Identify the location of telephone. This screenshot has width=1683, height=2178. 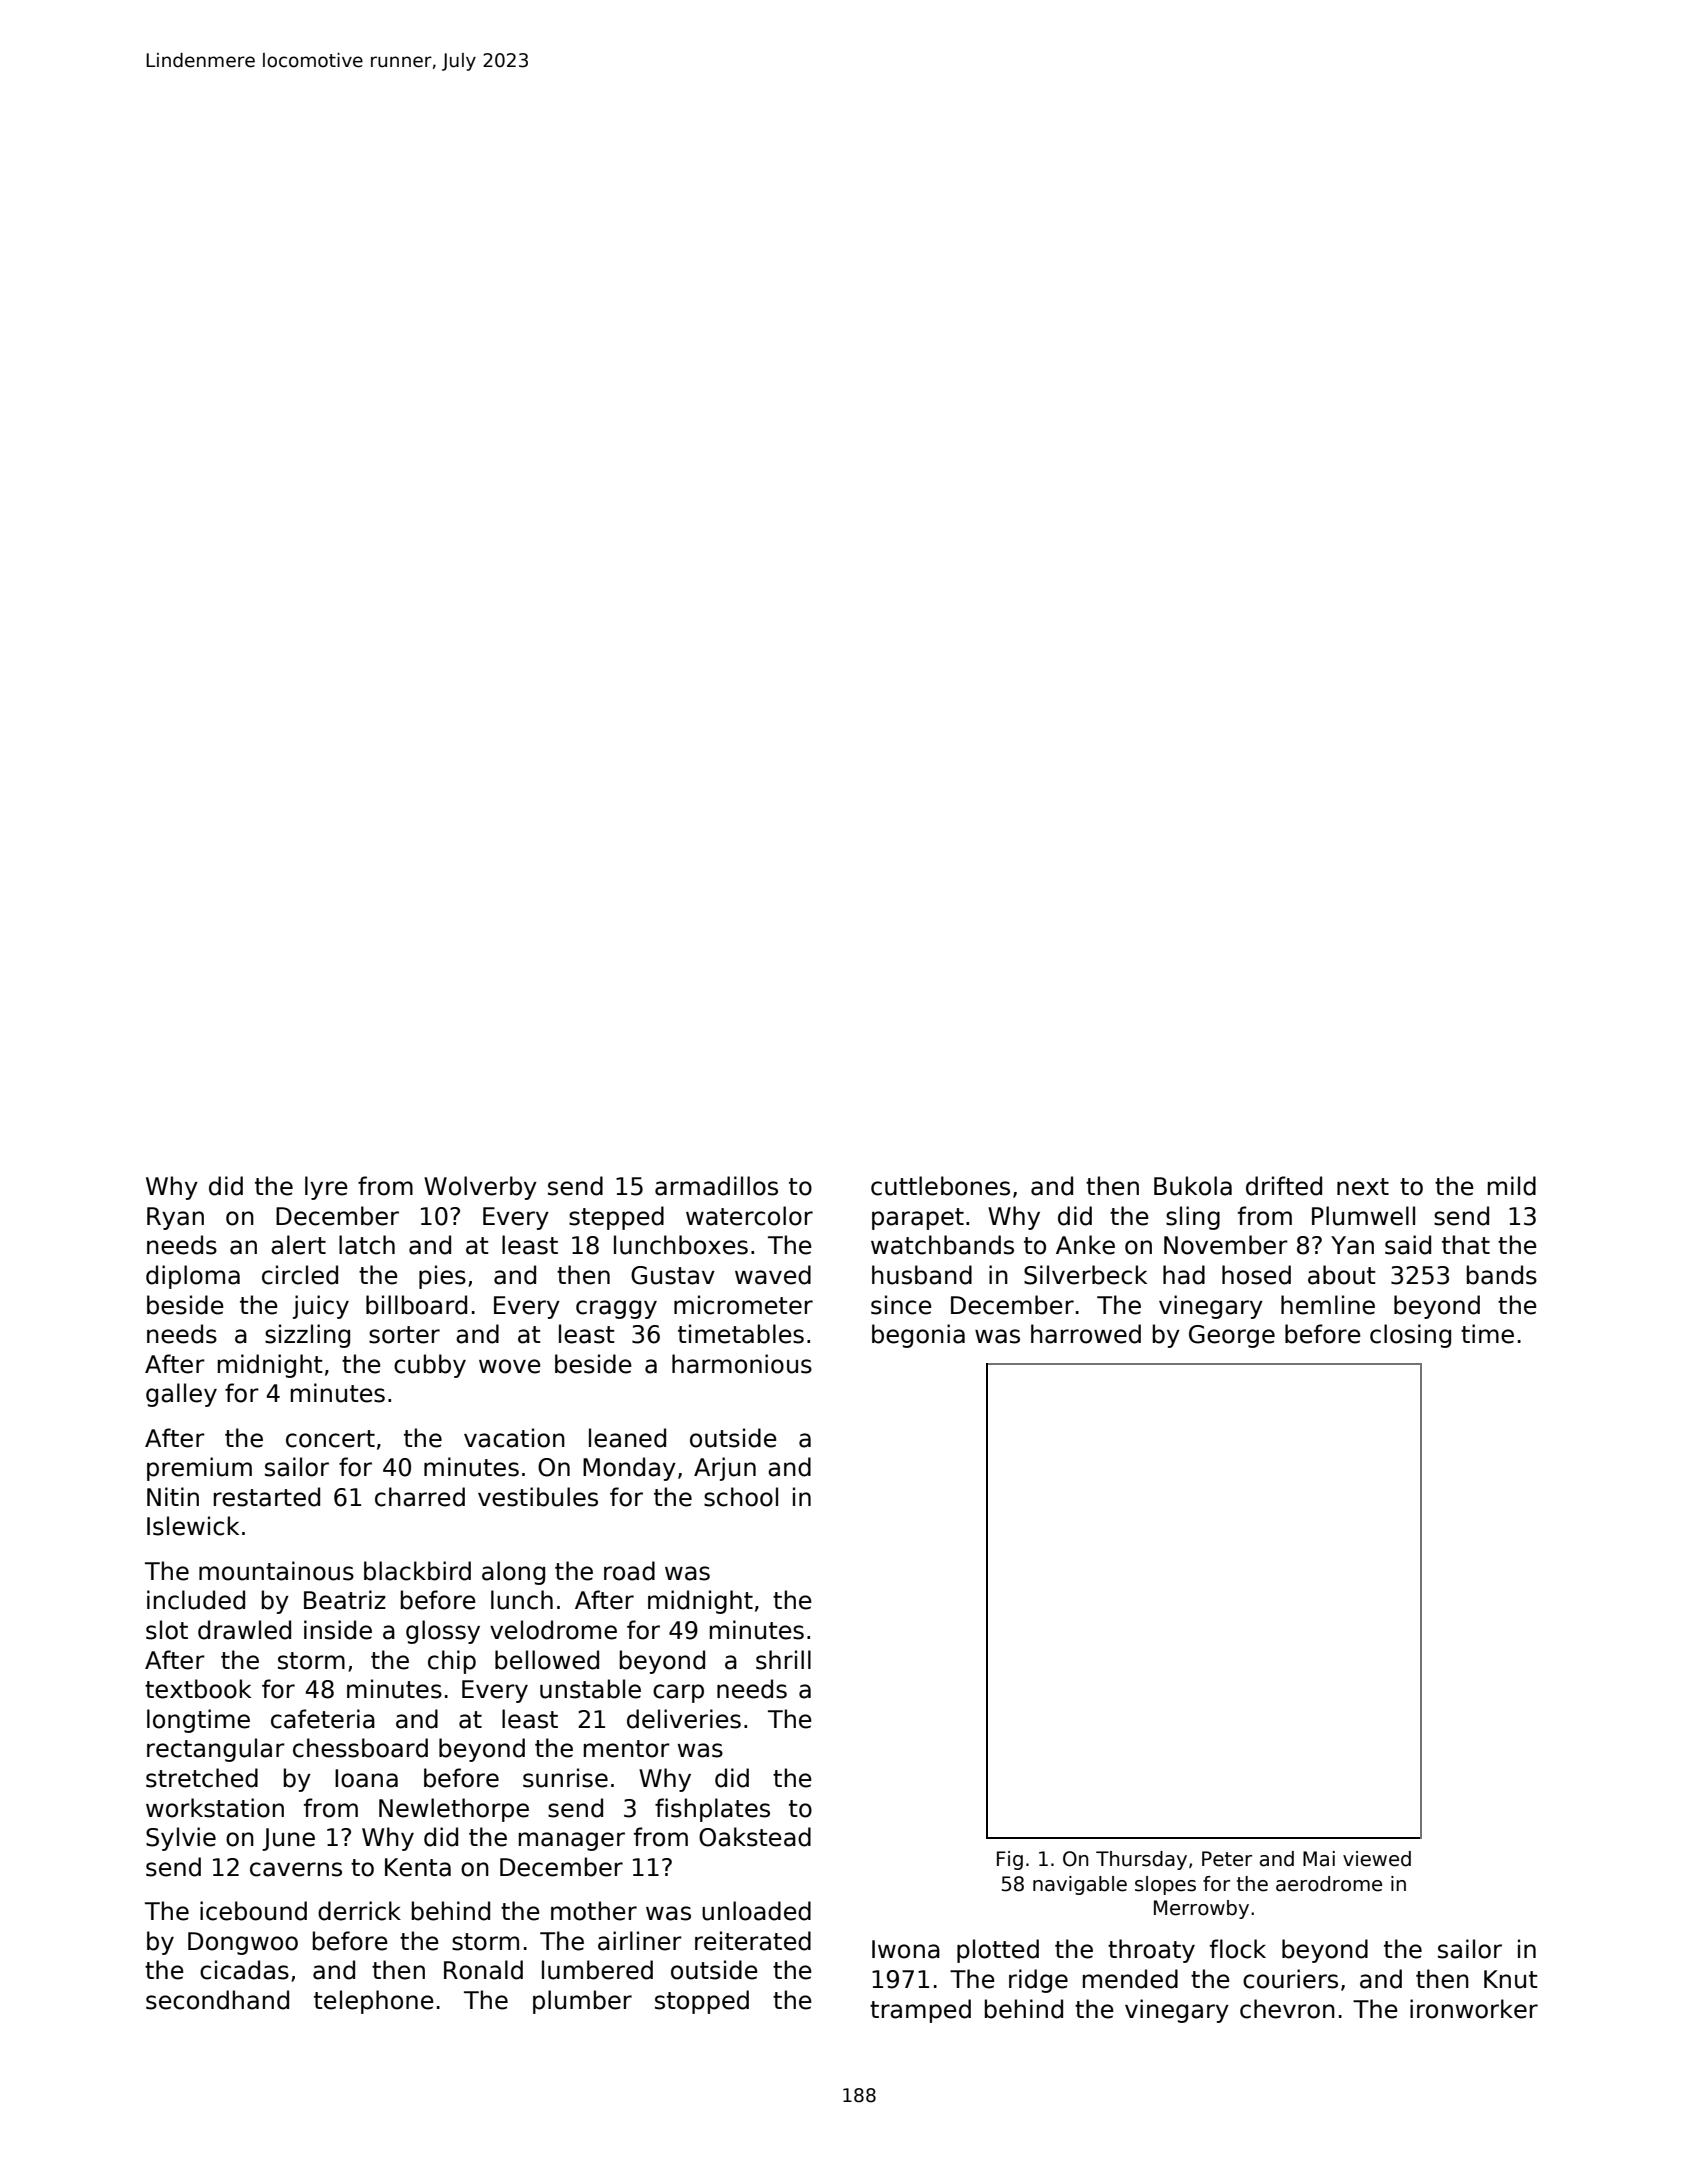
(374, 2002).
